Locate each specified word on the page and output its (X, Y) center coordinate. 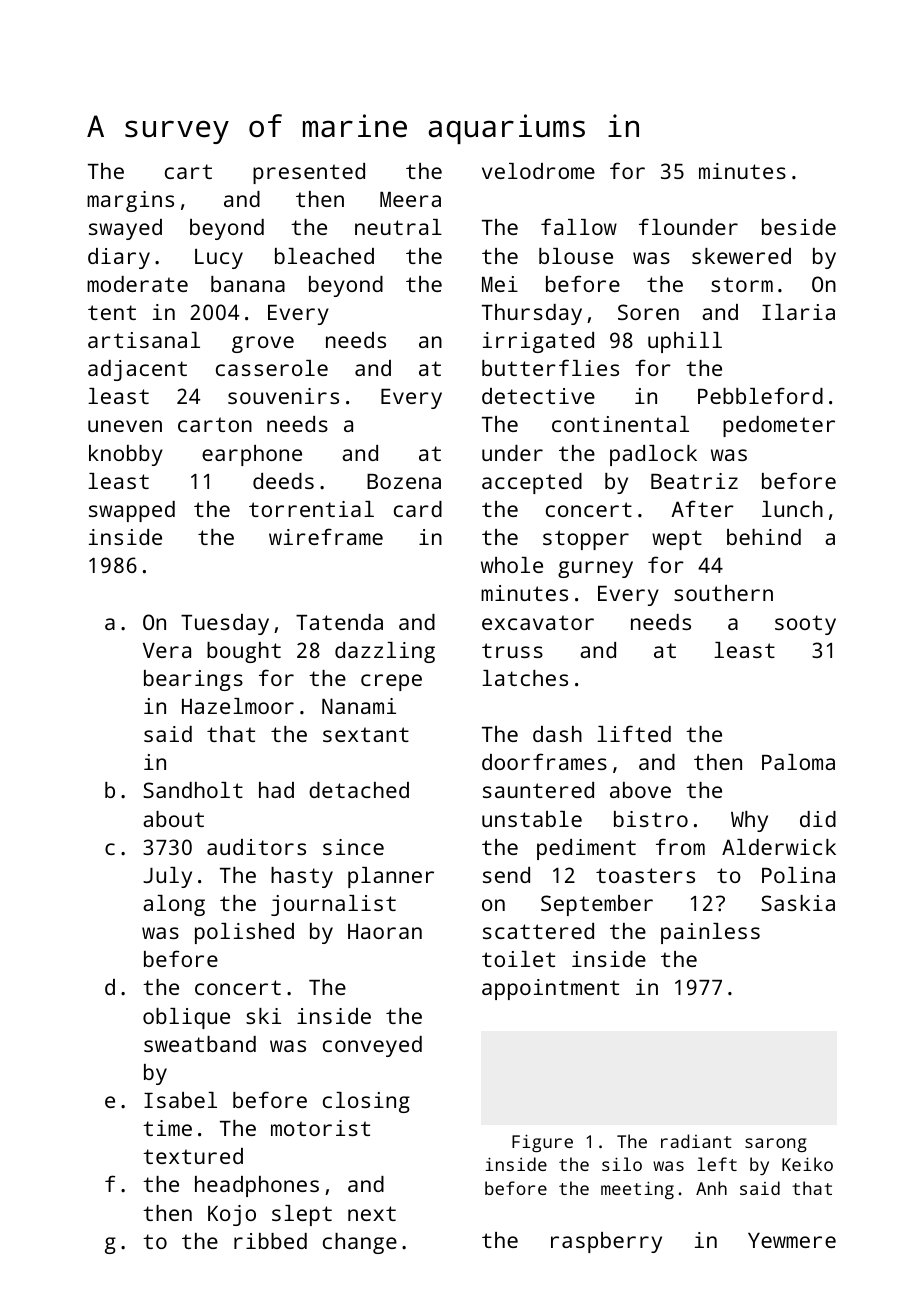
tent (112, 312)
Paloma (798, 762)
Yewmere (792, 1240)
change (360, 1243)
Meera (410, 199)
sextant (366, 734)
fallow (579, 226)
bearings (193, 680)
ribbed (270, 1241)
